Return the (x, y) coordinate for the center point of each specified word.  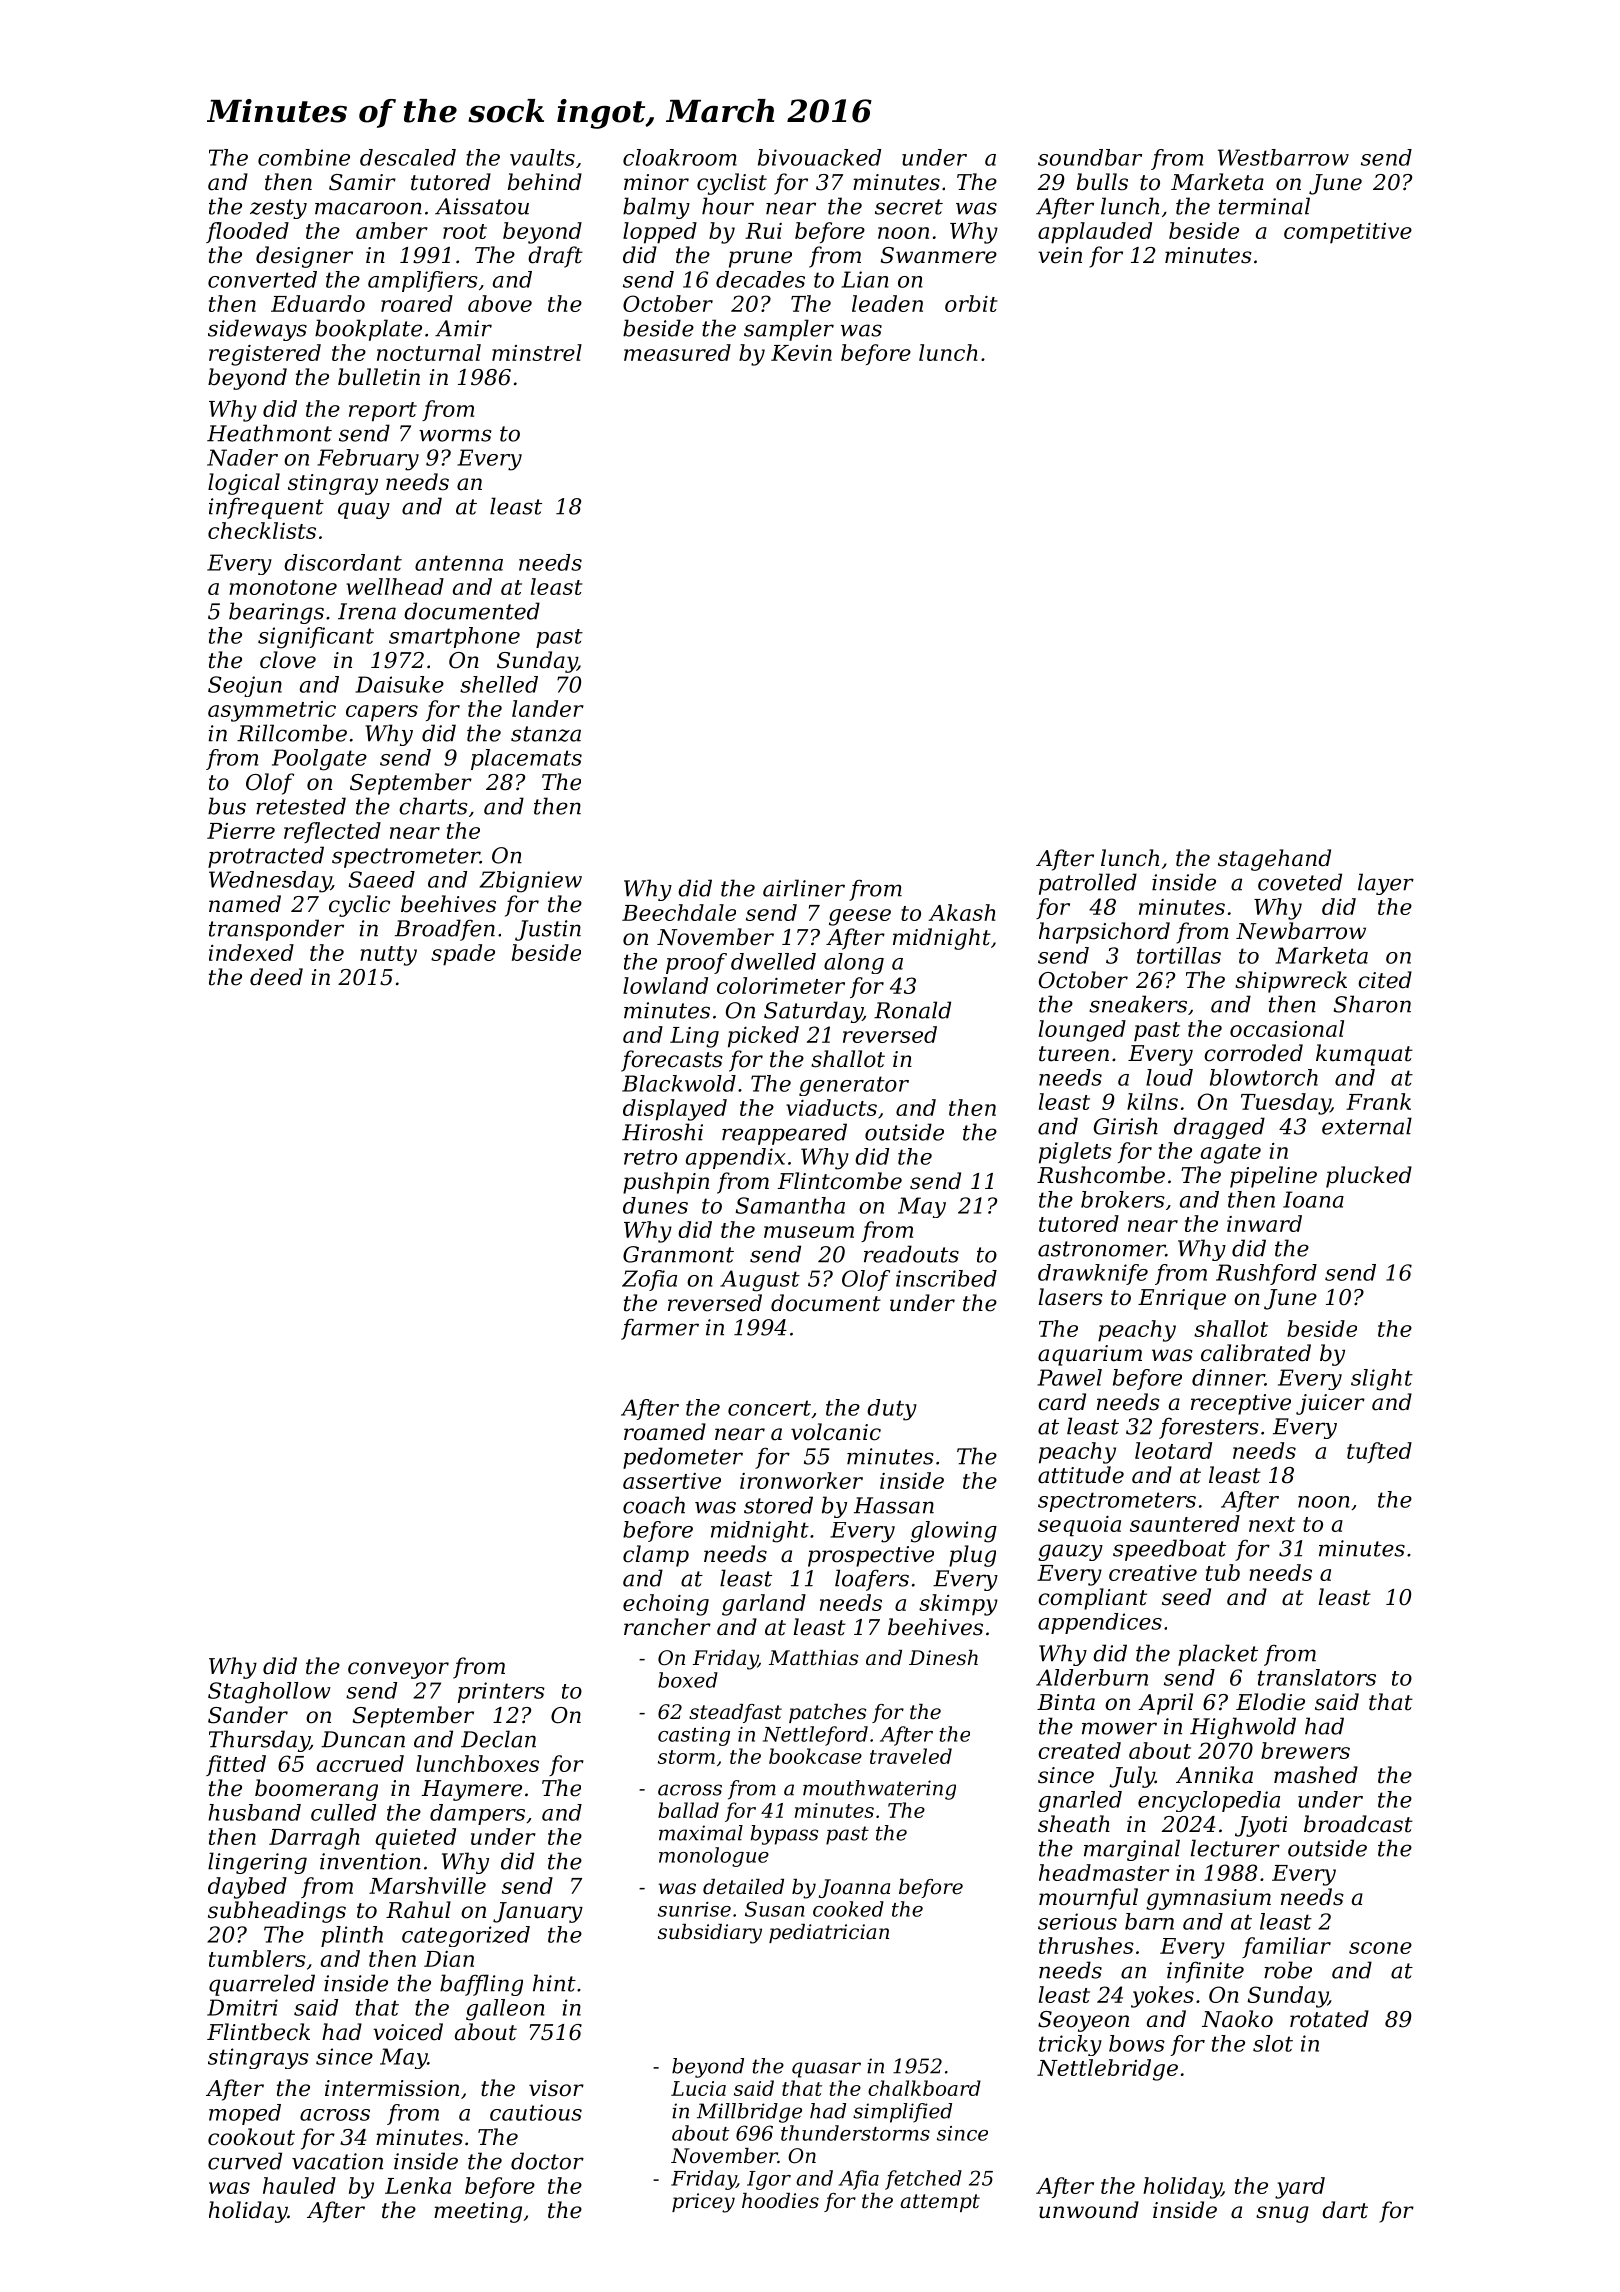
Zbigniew (530, 882)
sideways (257, 330)
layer (1386, 884)
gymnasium (1208, 1899)
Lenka (418, 2185)
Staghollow (269, 1693)
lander (548, 708)
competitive (1348, 233)
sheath (1074, 1824)
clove (288, 660)
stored (778, 1505)
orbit (971, 303)
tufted (1379, 1452)
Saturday (813, 1012)
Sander (248, 1715)
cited (1385, 980)
